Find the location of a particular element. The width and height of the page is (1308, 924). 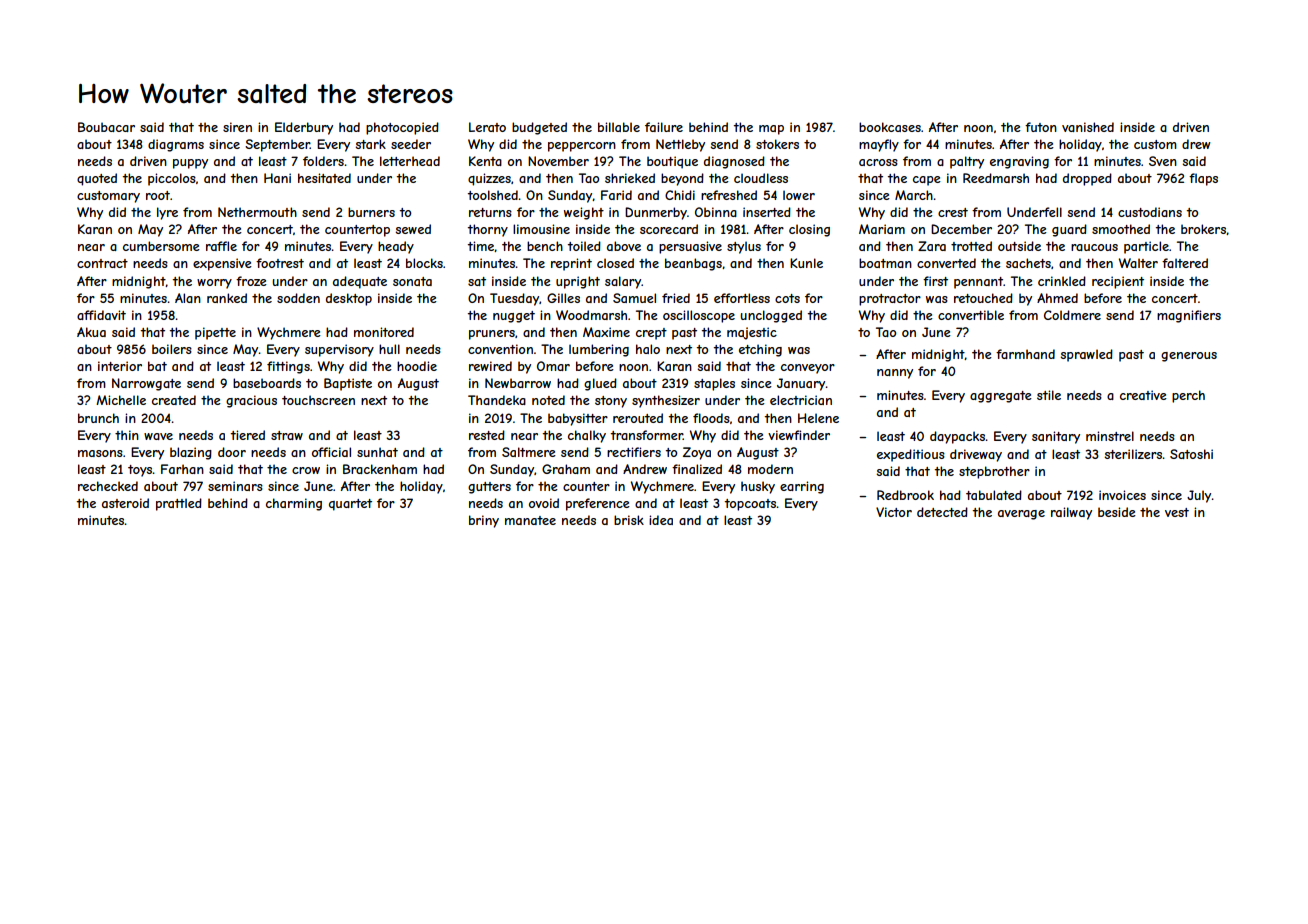

magnifiers is located at coordinates (1189, 316).
